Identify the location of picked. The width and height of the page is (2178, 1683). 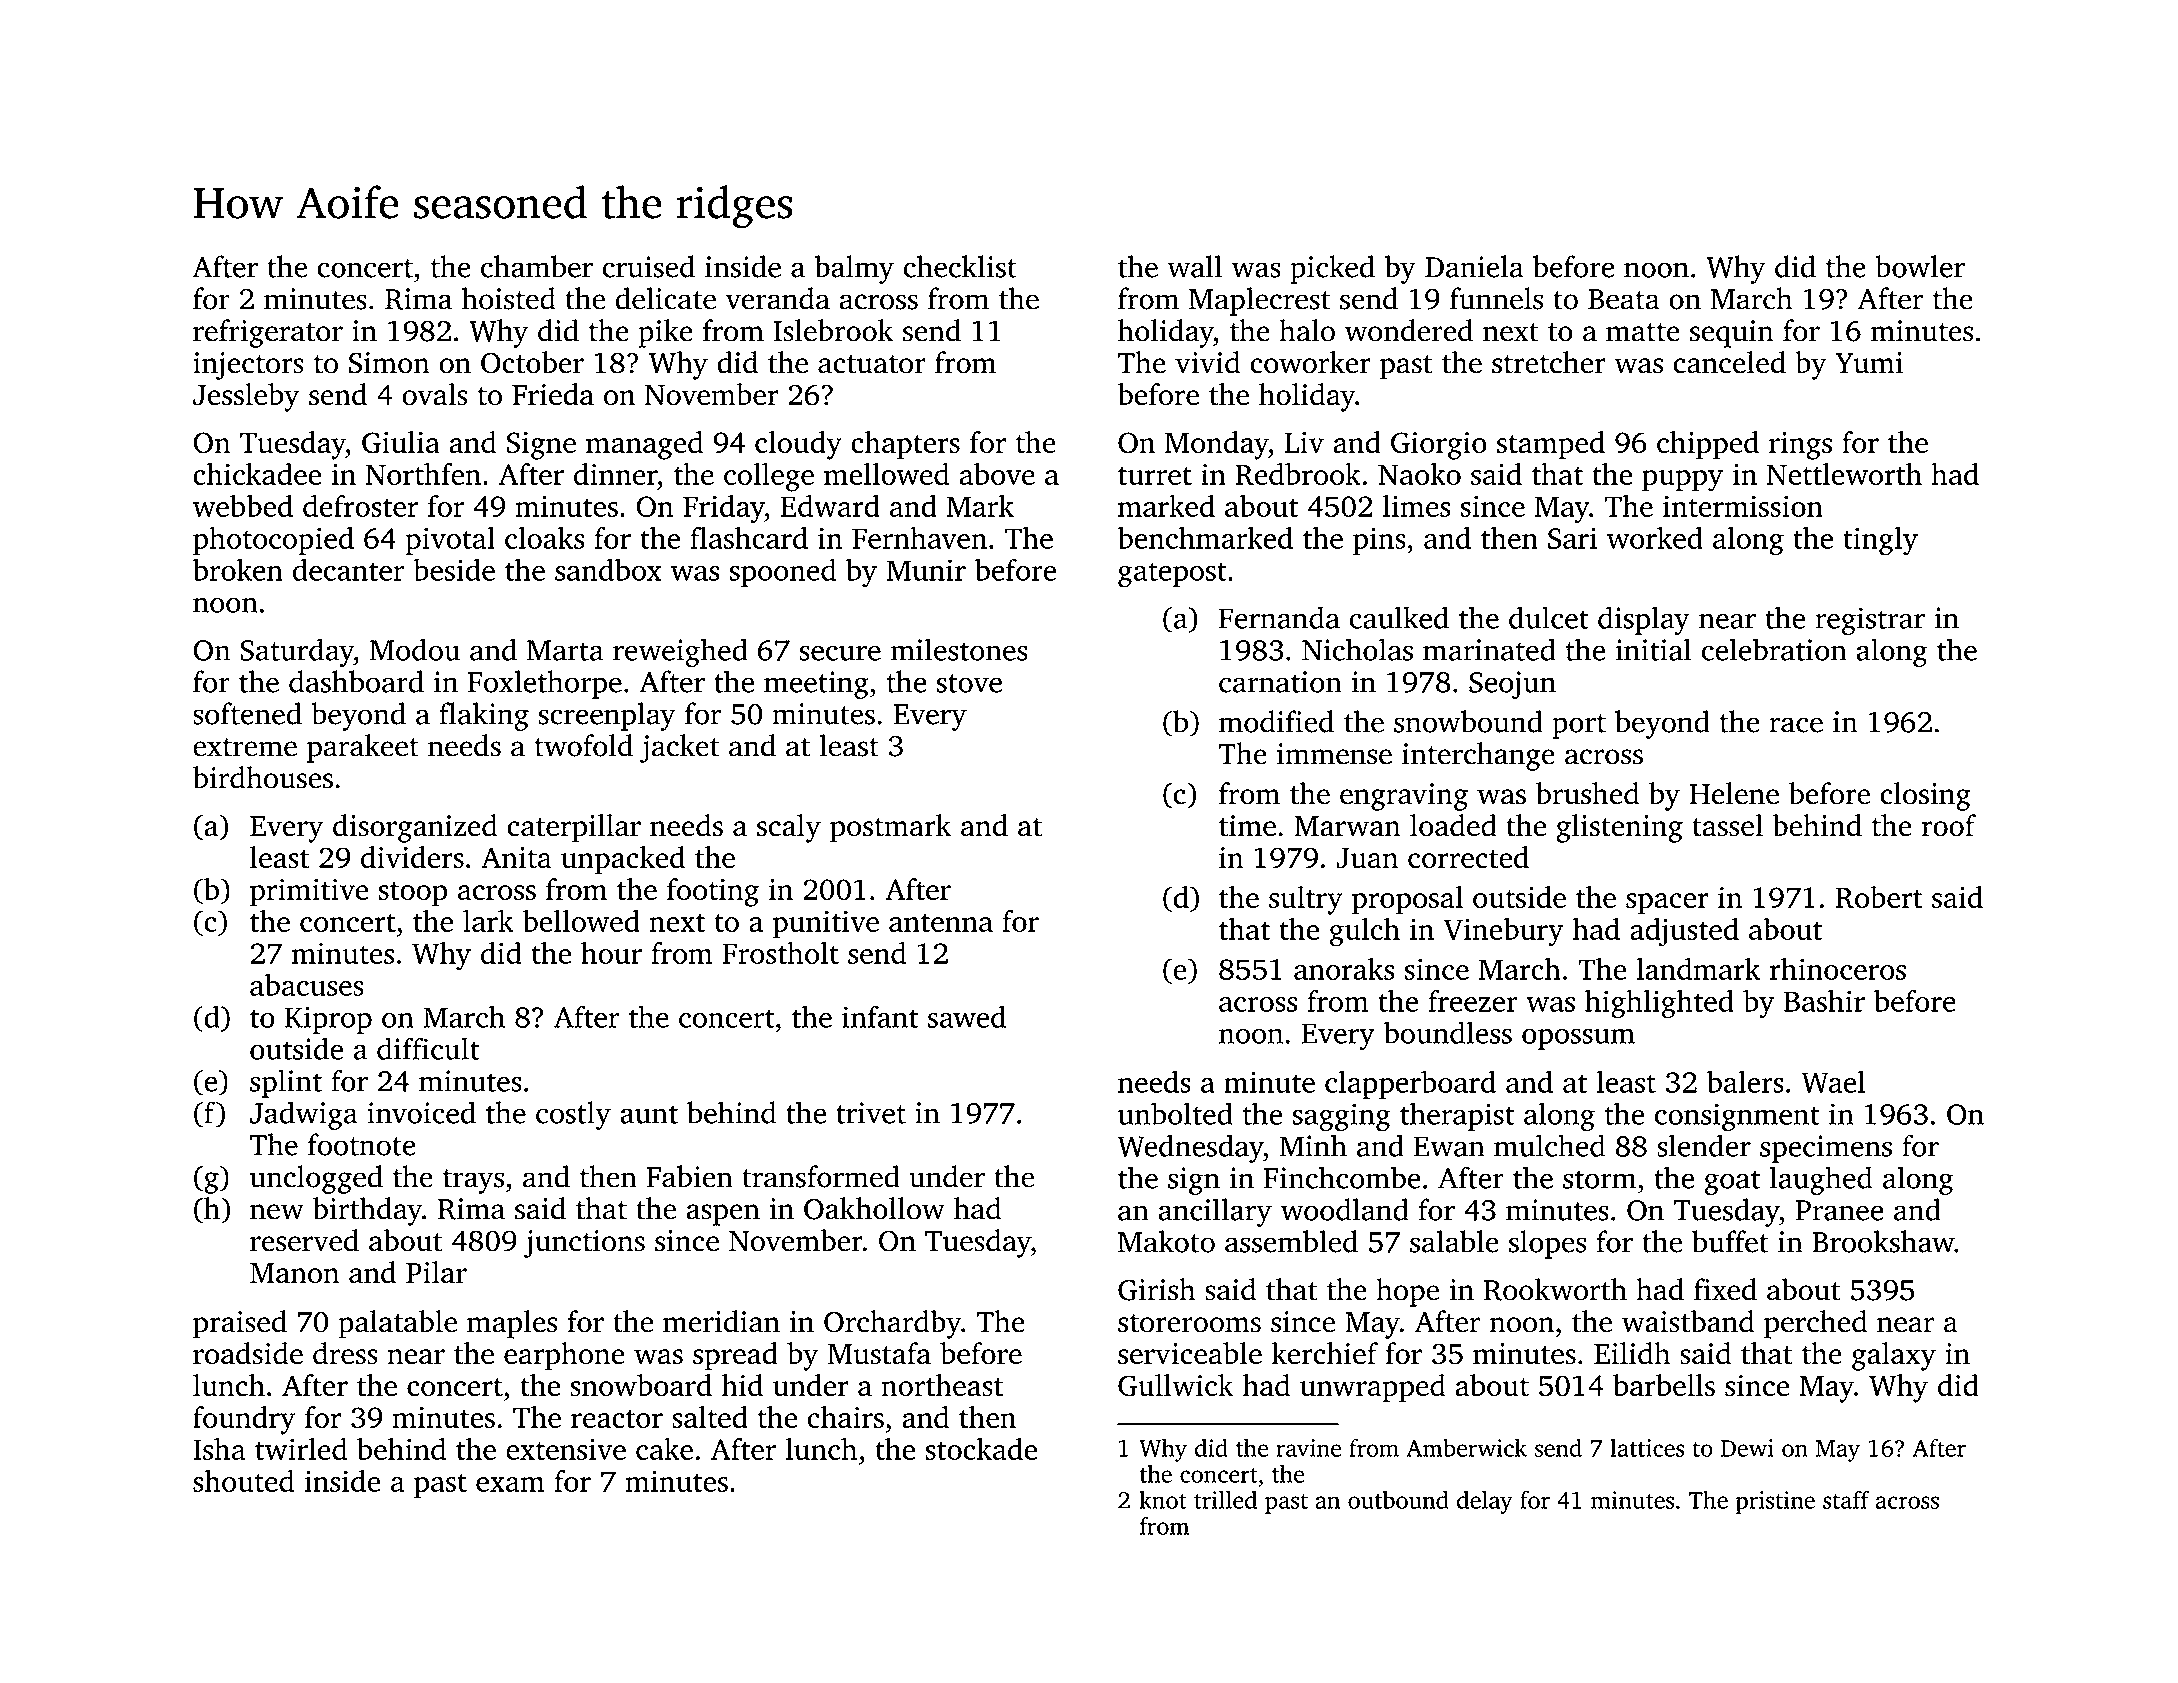
(1332, 269).
